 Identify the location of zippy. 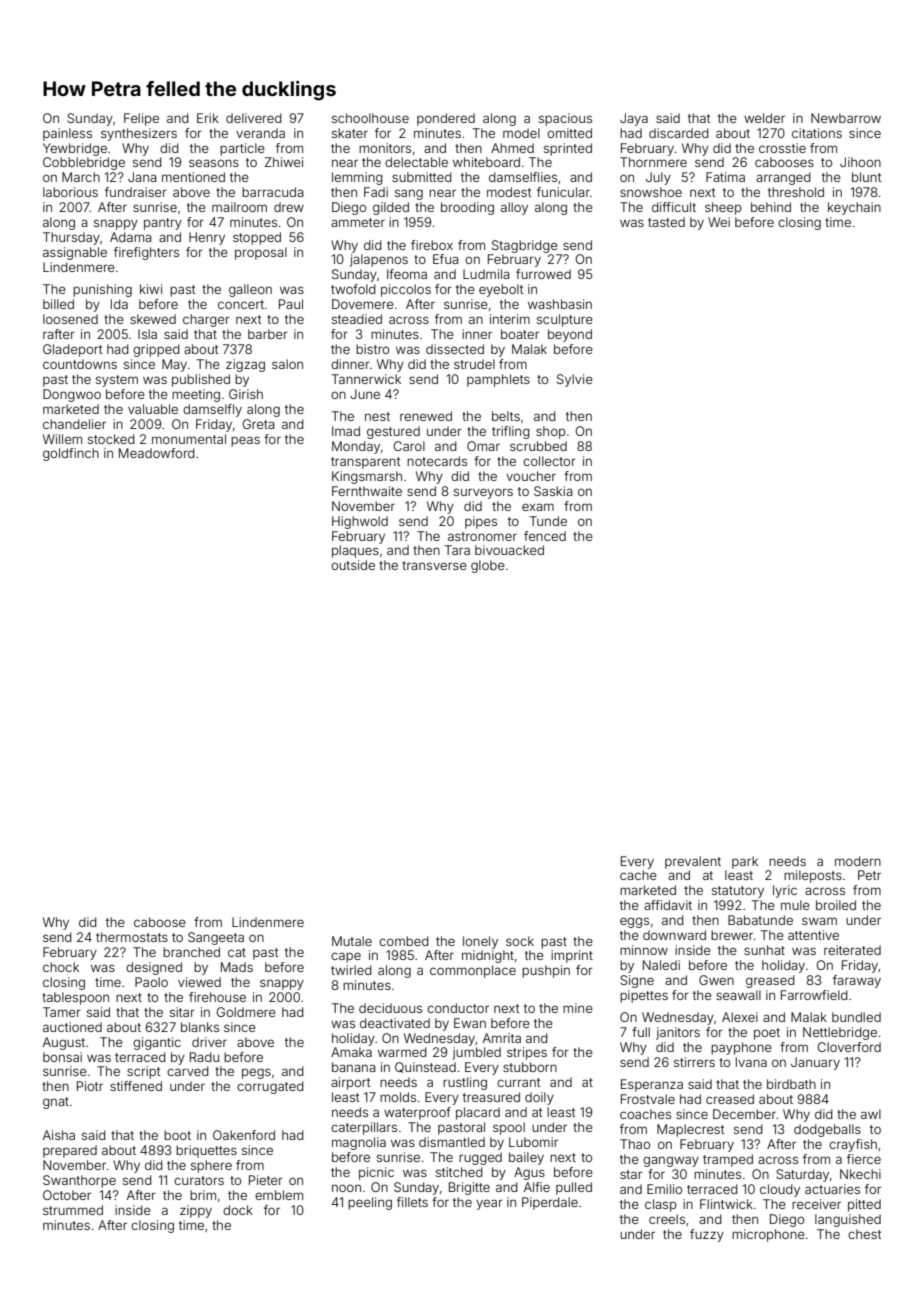
(196, 1211).
